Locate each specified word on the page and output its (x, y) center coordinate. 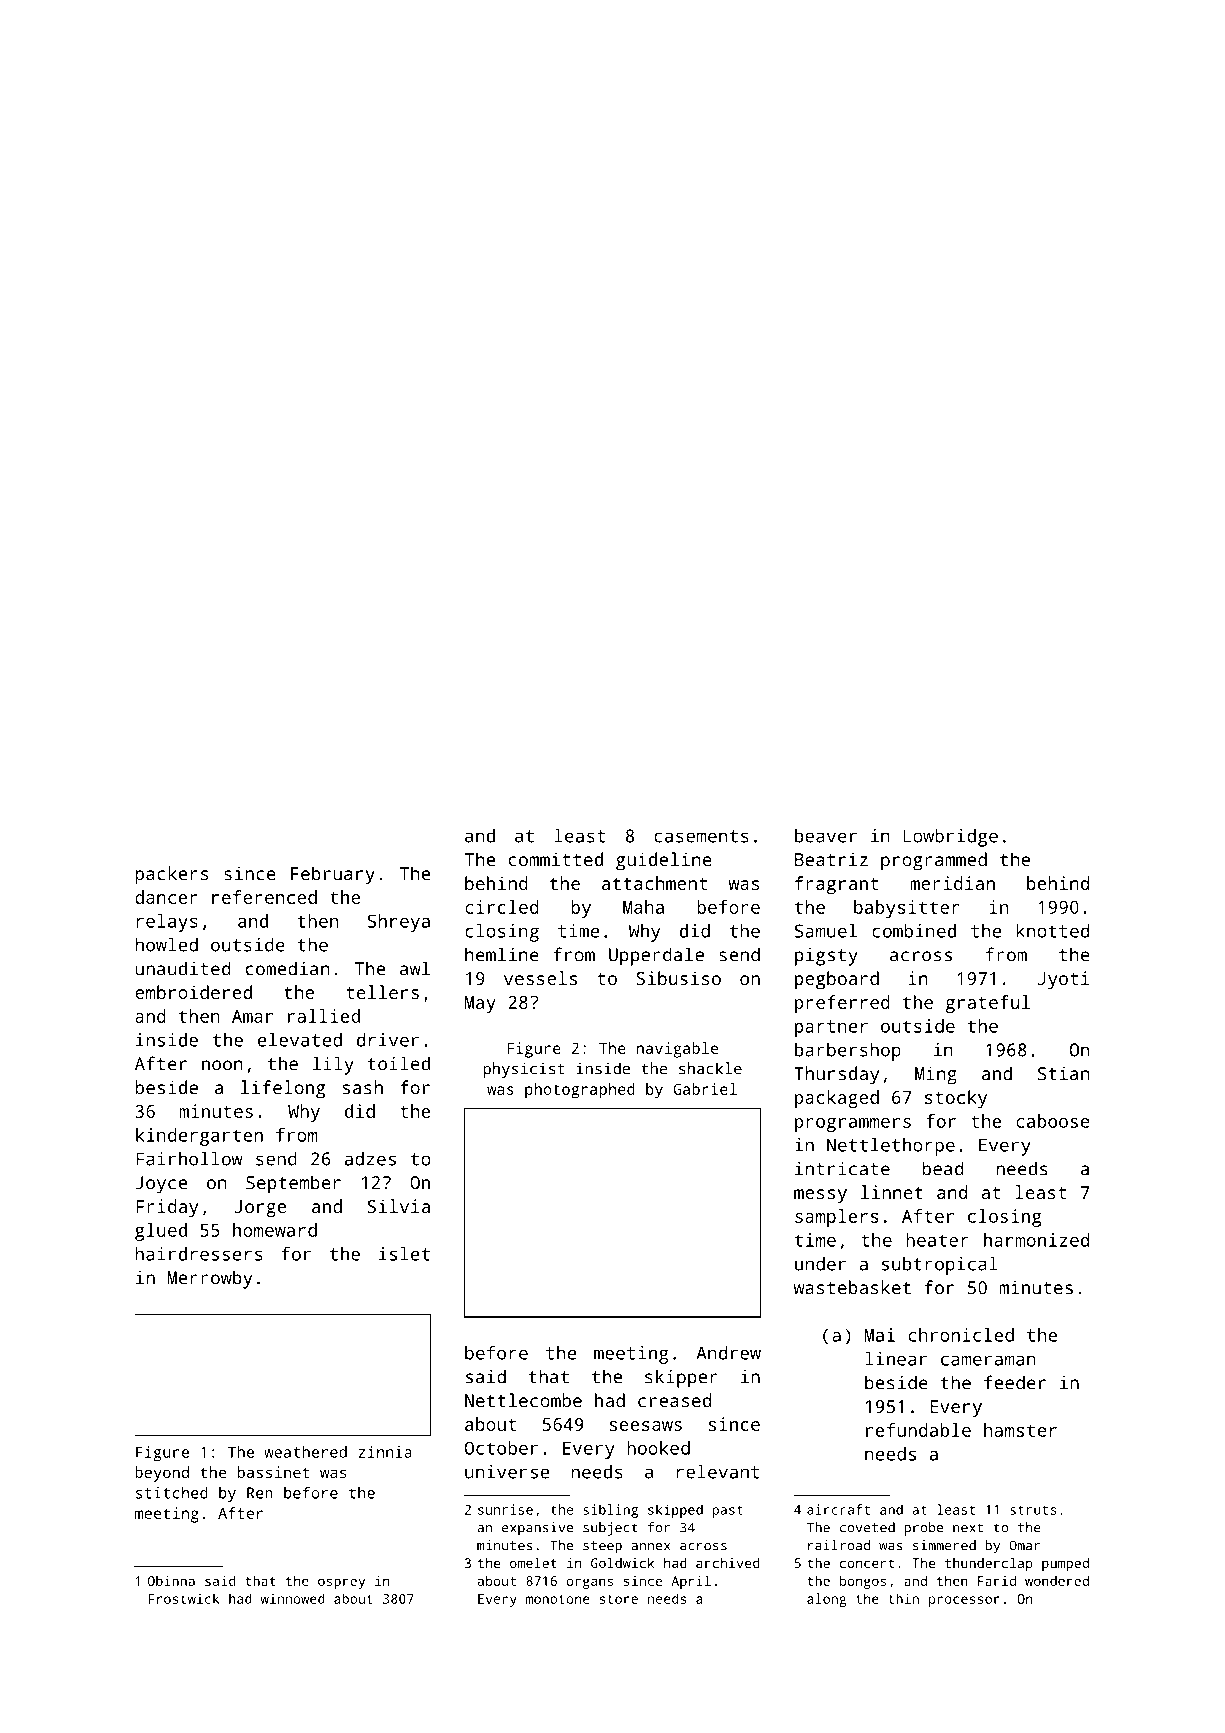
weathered (305, 1452)
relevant (718, 1471)
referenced (264, 897)
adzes (370, 1159)
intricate (842, 1168)
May (480, 1004)
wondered (1057, 1580)
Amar (252, 1016)
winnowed (293, 1598)
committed (556, 859)
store (619, 1599)
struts (1033, 1510)
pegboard (837, 980)
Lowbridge (950, 837)
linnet (892, 1192)
